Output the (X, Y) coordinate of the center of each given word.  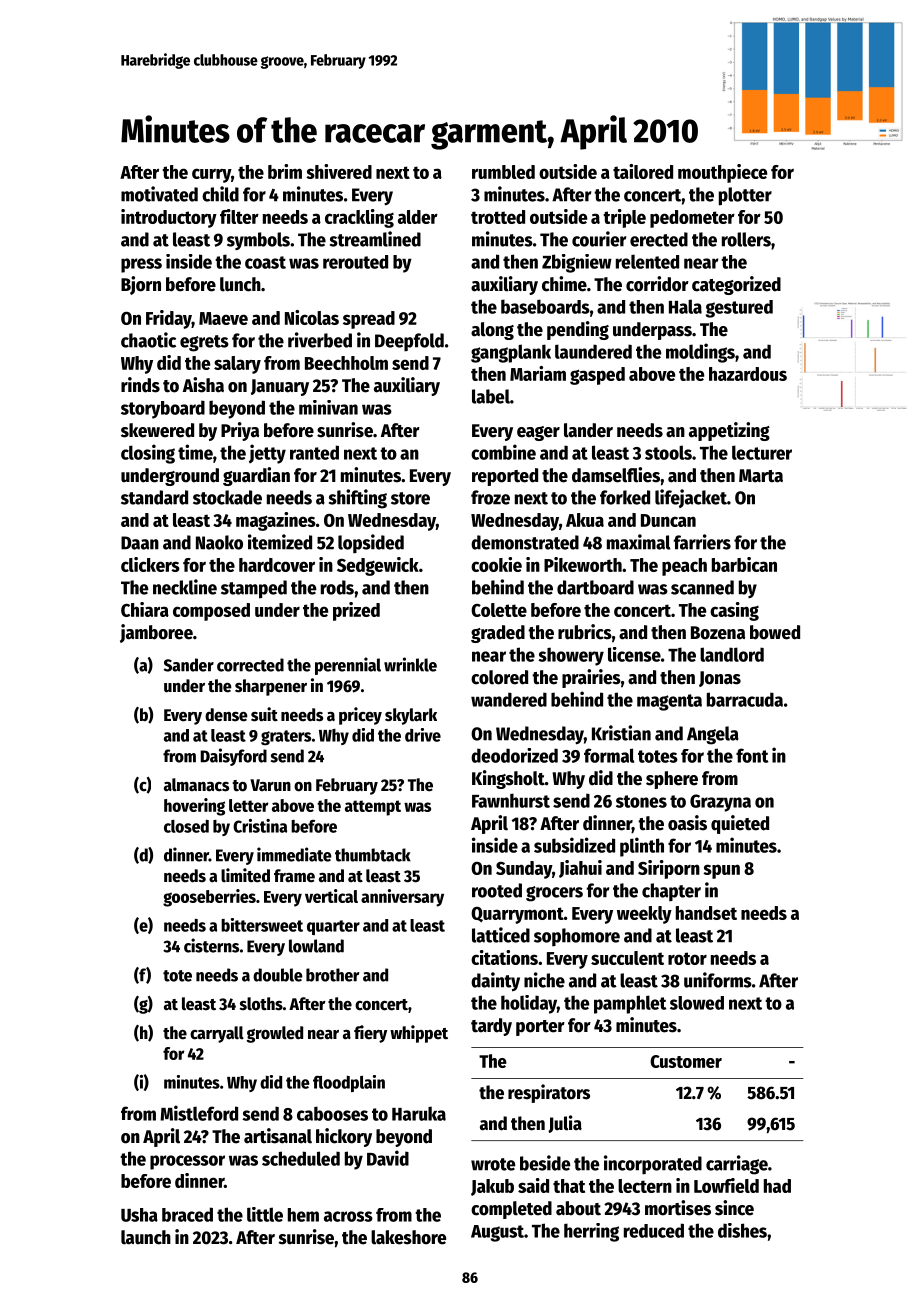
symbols (258, 241)
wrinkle (410, 664)
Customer (686, 1061)
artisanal (278, 1136)
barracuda (745, 699)
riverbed (320, 340)
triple (624, 218)
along (492, 331)
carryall (217, 1034)
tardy (491, 1027)
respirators (549, 1093)
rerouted (355, 262)
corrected (250, 665)
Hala (685, 306)
